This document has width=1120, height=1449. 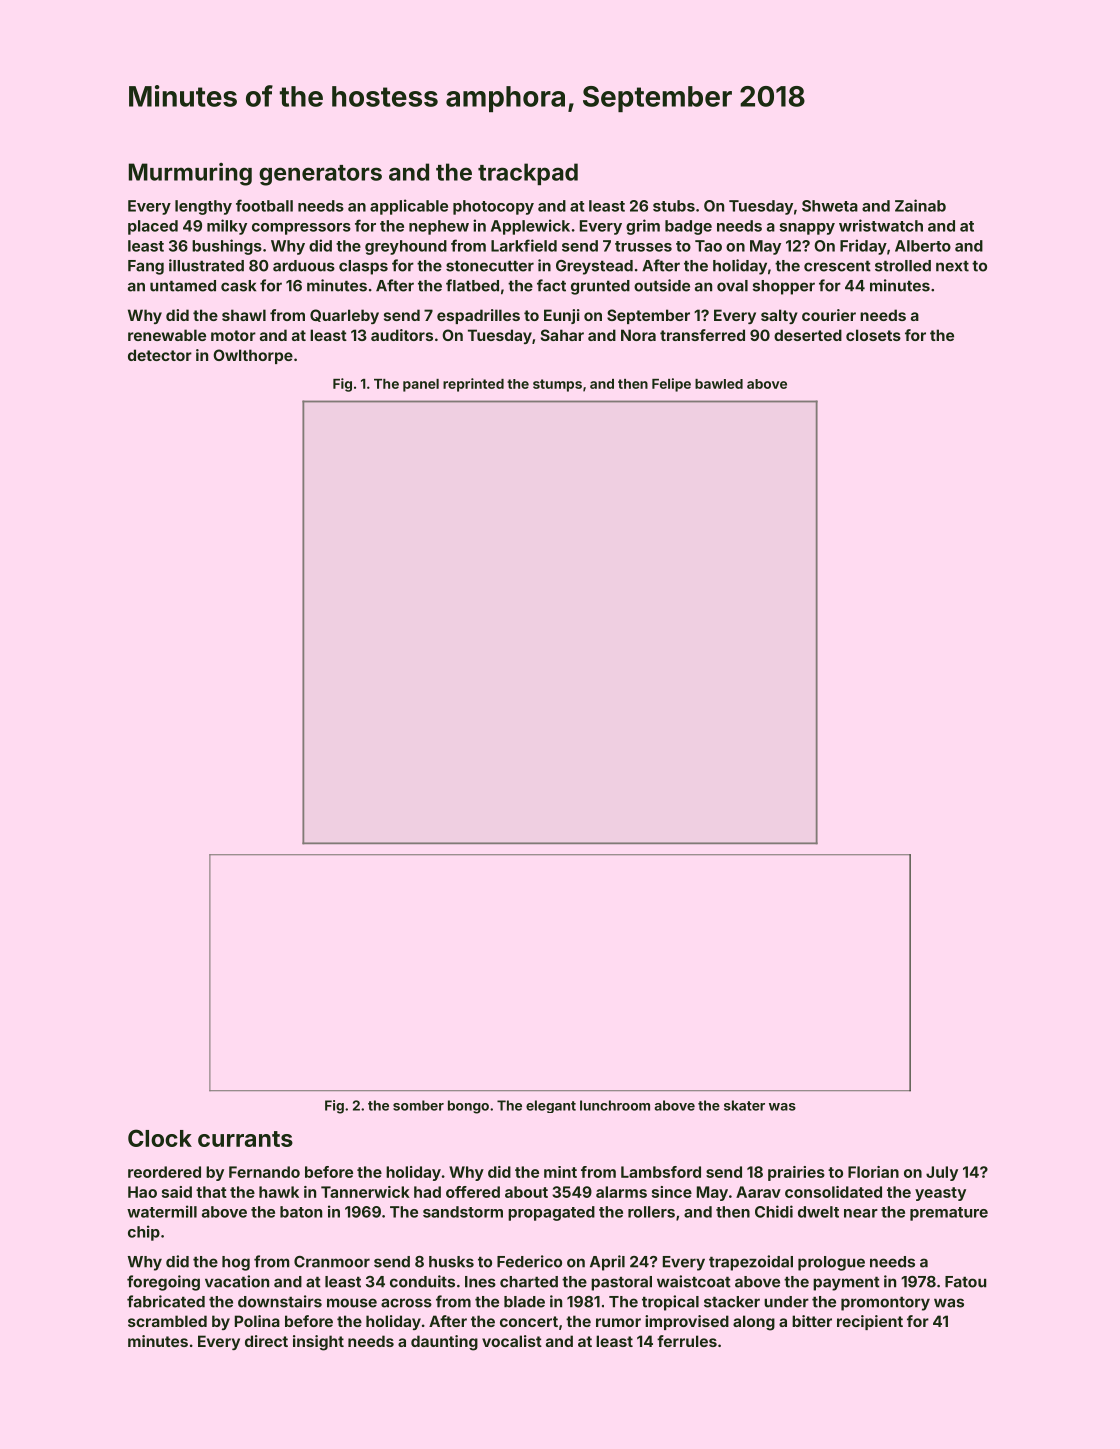 I want to click on reprinted, so click(x=473, y=385).
